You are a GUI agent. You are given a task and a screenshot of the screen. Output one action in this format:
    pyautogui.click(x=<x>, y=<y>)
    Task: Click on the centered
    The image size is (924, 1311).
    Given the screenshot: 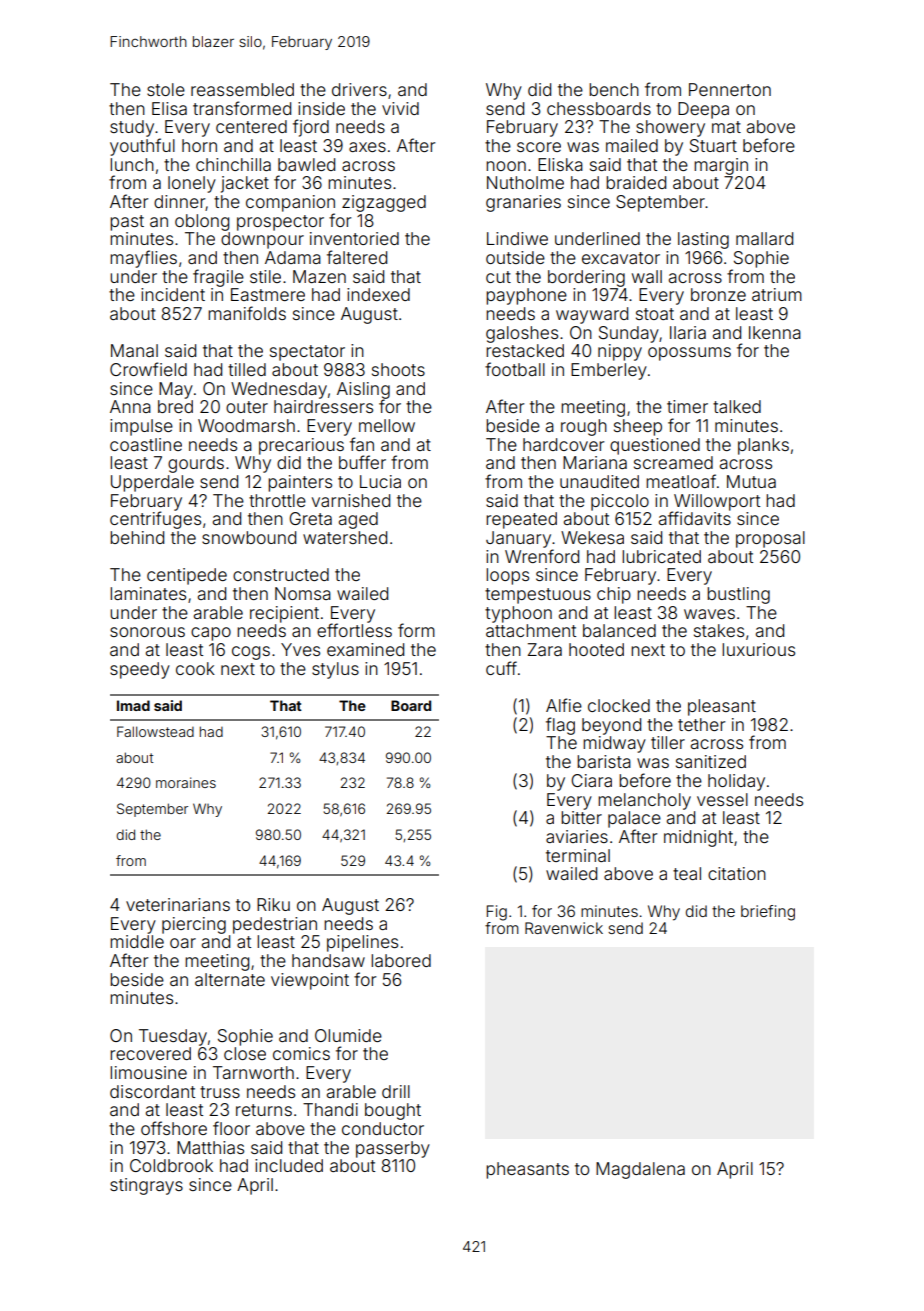 What is the action you would take?
    pyautogui.click(x=251, y=126)
